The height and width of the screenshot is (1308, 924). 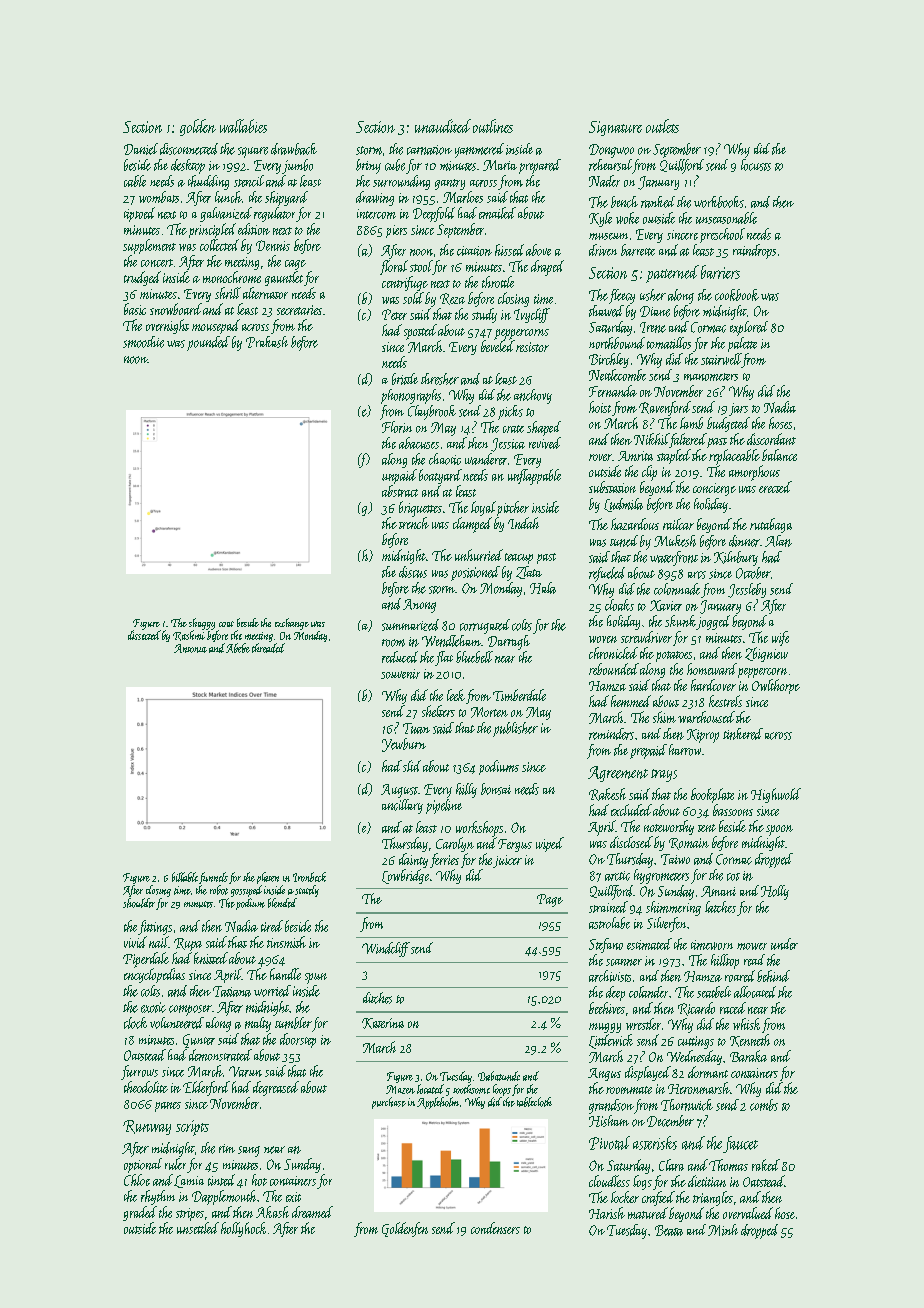 I want to click on smoothie, so click(x=143, y=342).
